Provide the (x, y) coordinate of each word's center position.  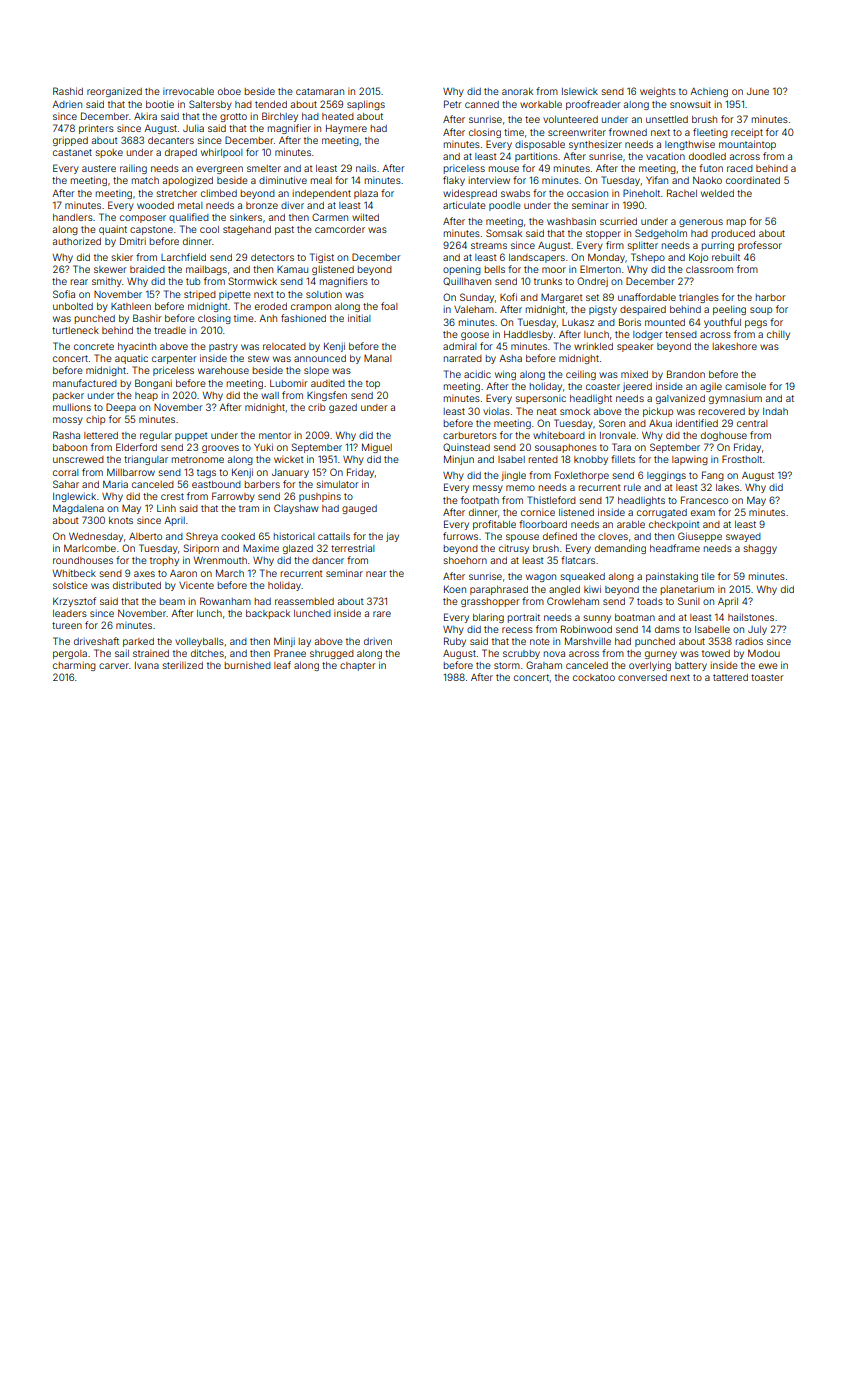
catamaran (320, 91)
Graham (544, 665)
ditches (207, 653)
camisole (745, 386)
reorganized (114, 92)
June (758, 91)
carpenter (174, 359)
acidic (477, 374)
